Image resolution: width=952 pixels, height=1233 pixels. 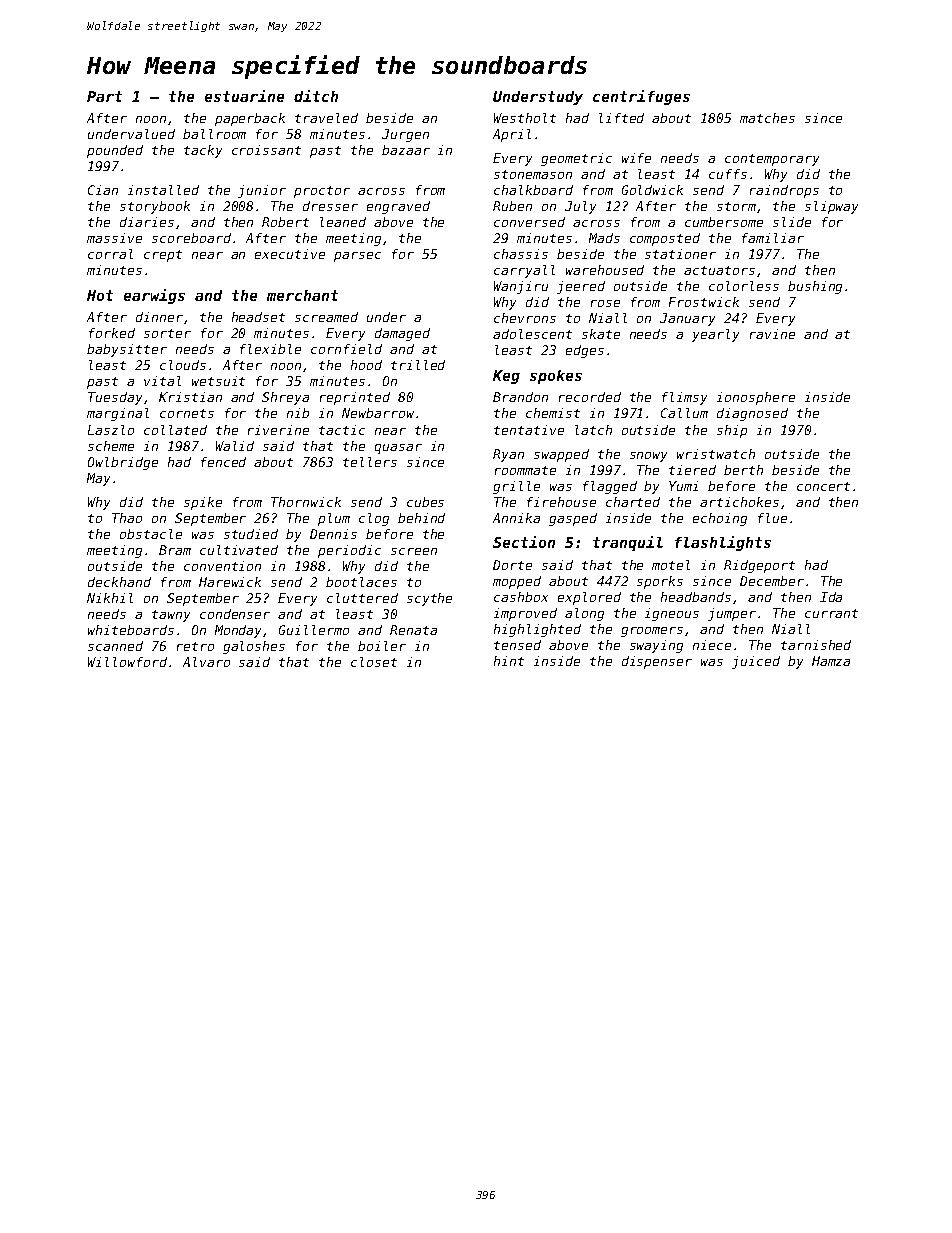 I want to click on ionosphere, so click(x=756, y=398).
